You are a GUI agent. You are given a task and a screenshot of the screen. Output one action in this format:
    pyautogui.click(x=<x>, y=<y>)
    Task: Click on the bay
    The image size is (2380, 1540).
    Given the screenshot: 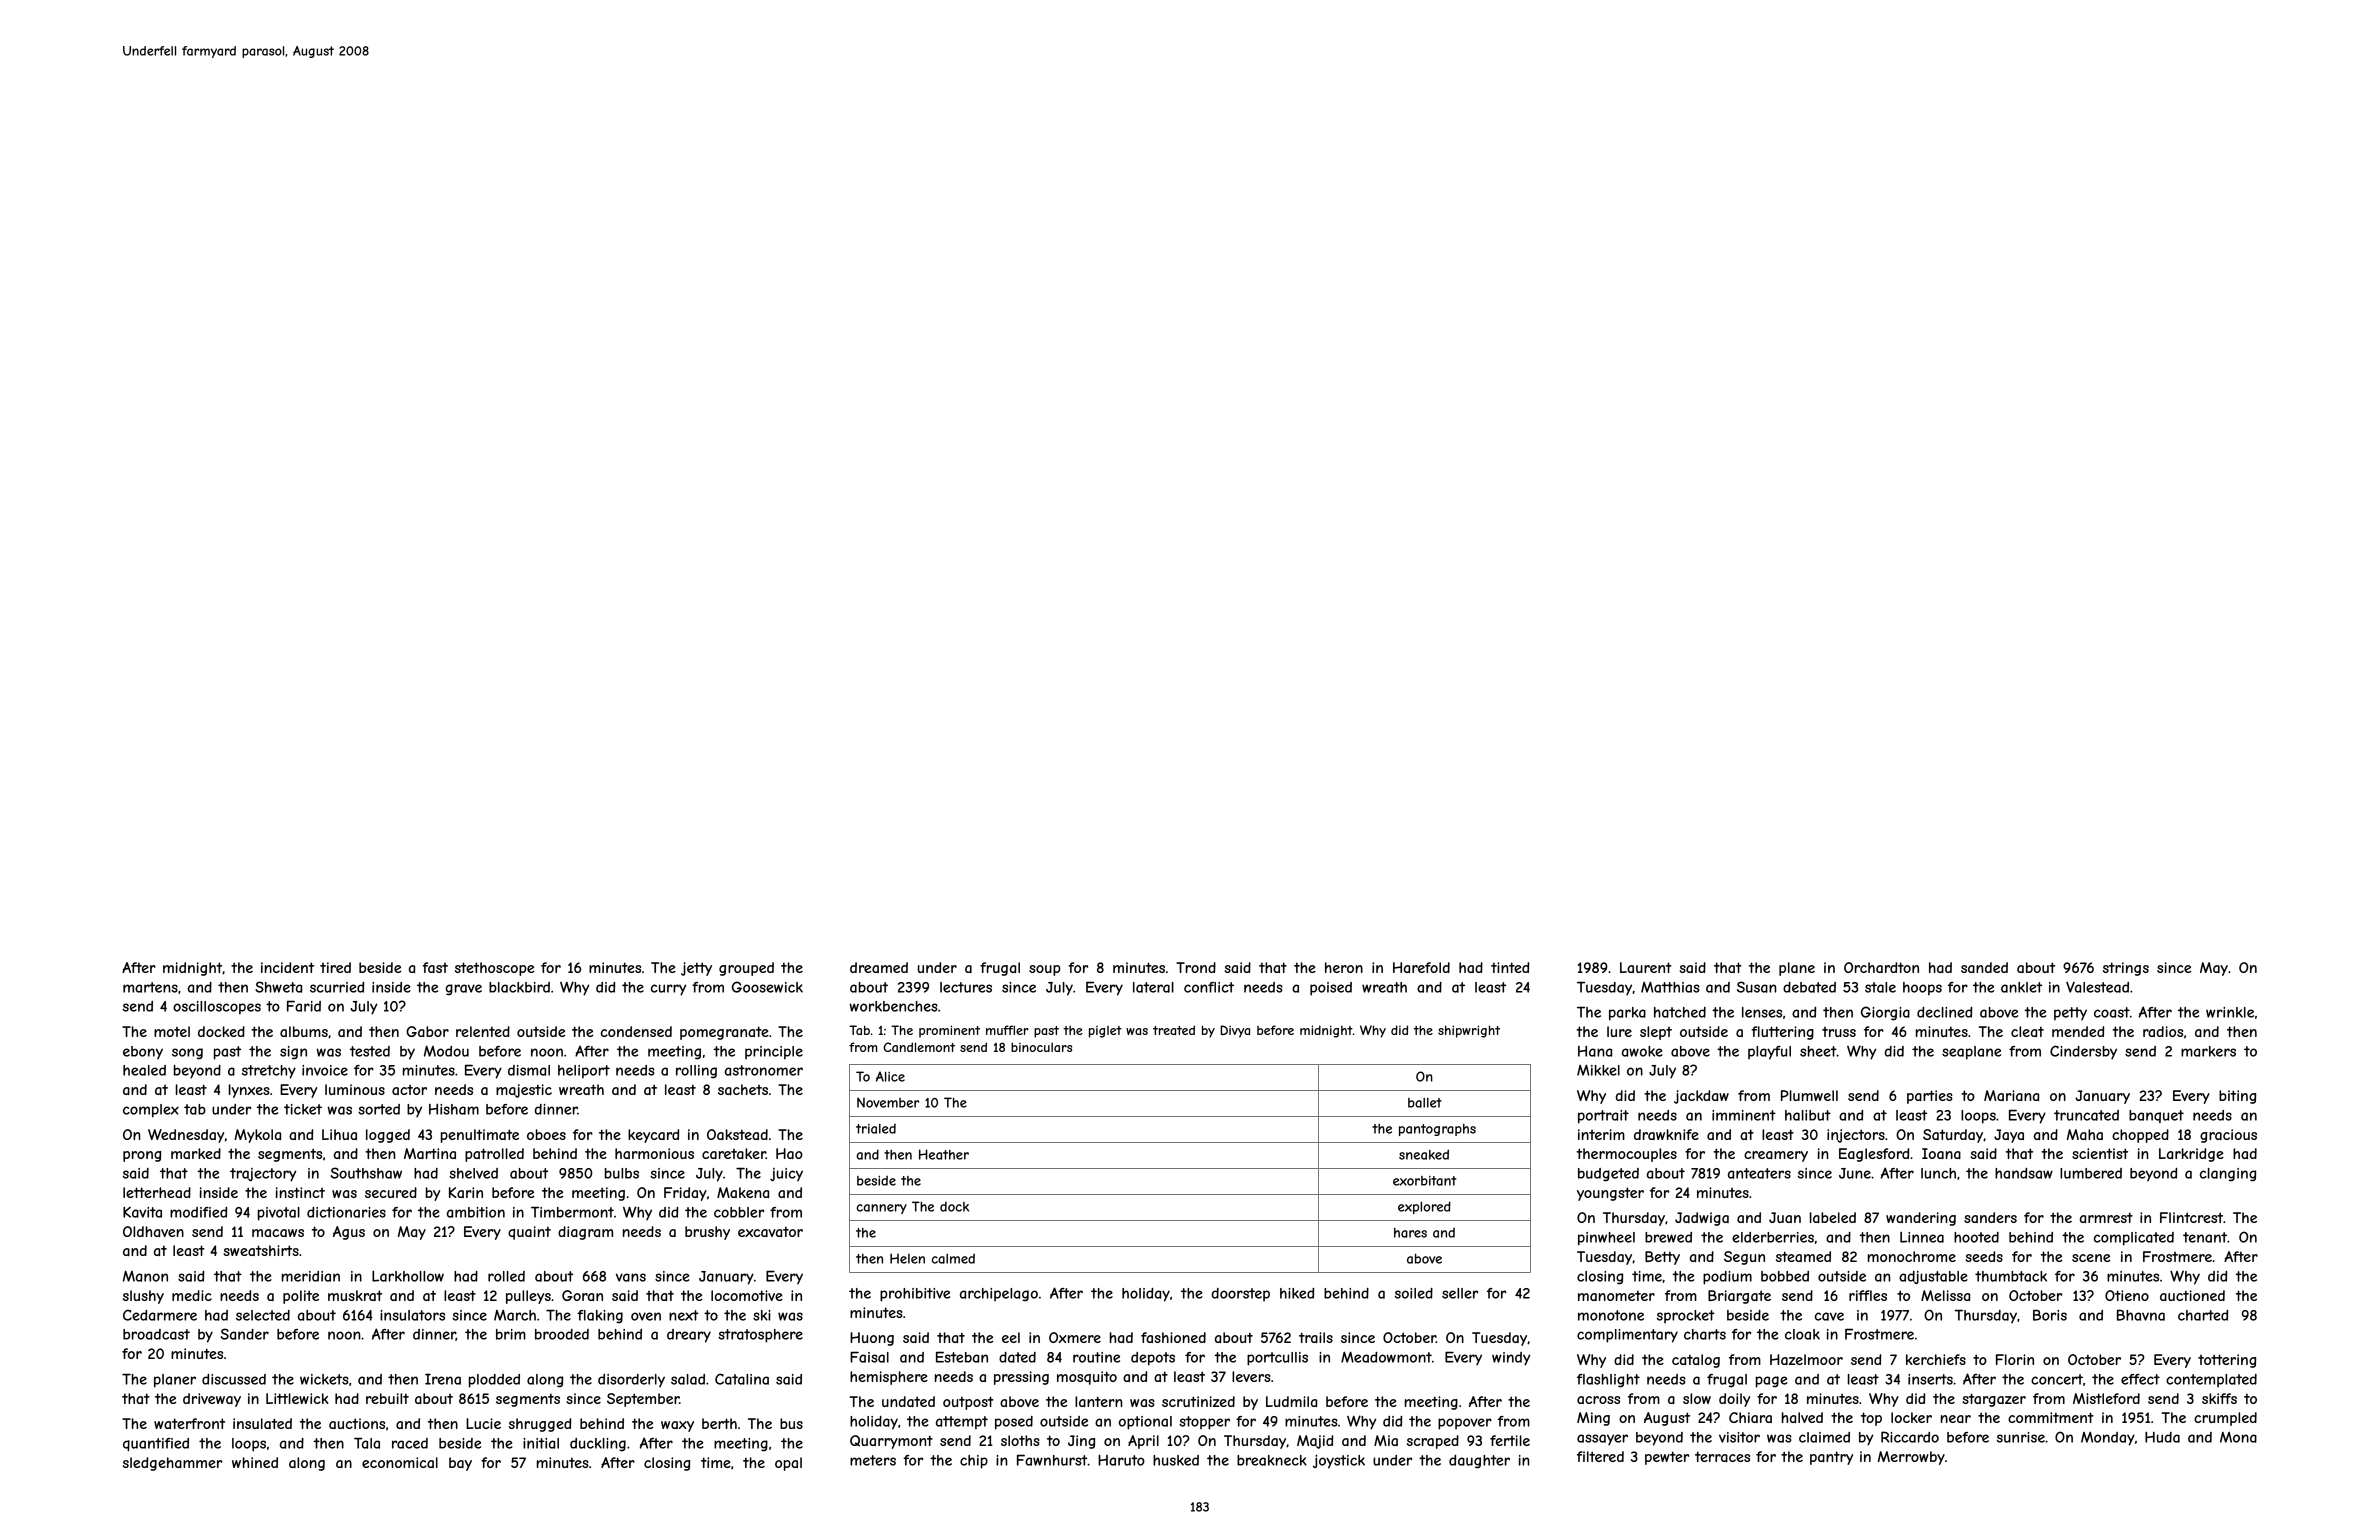 What is the action you would take?
    pyautogui.click(x=460, y=1464)
